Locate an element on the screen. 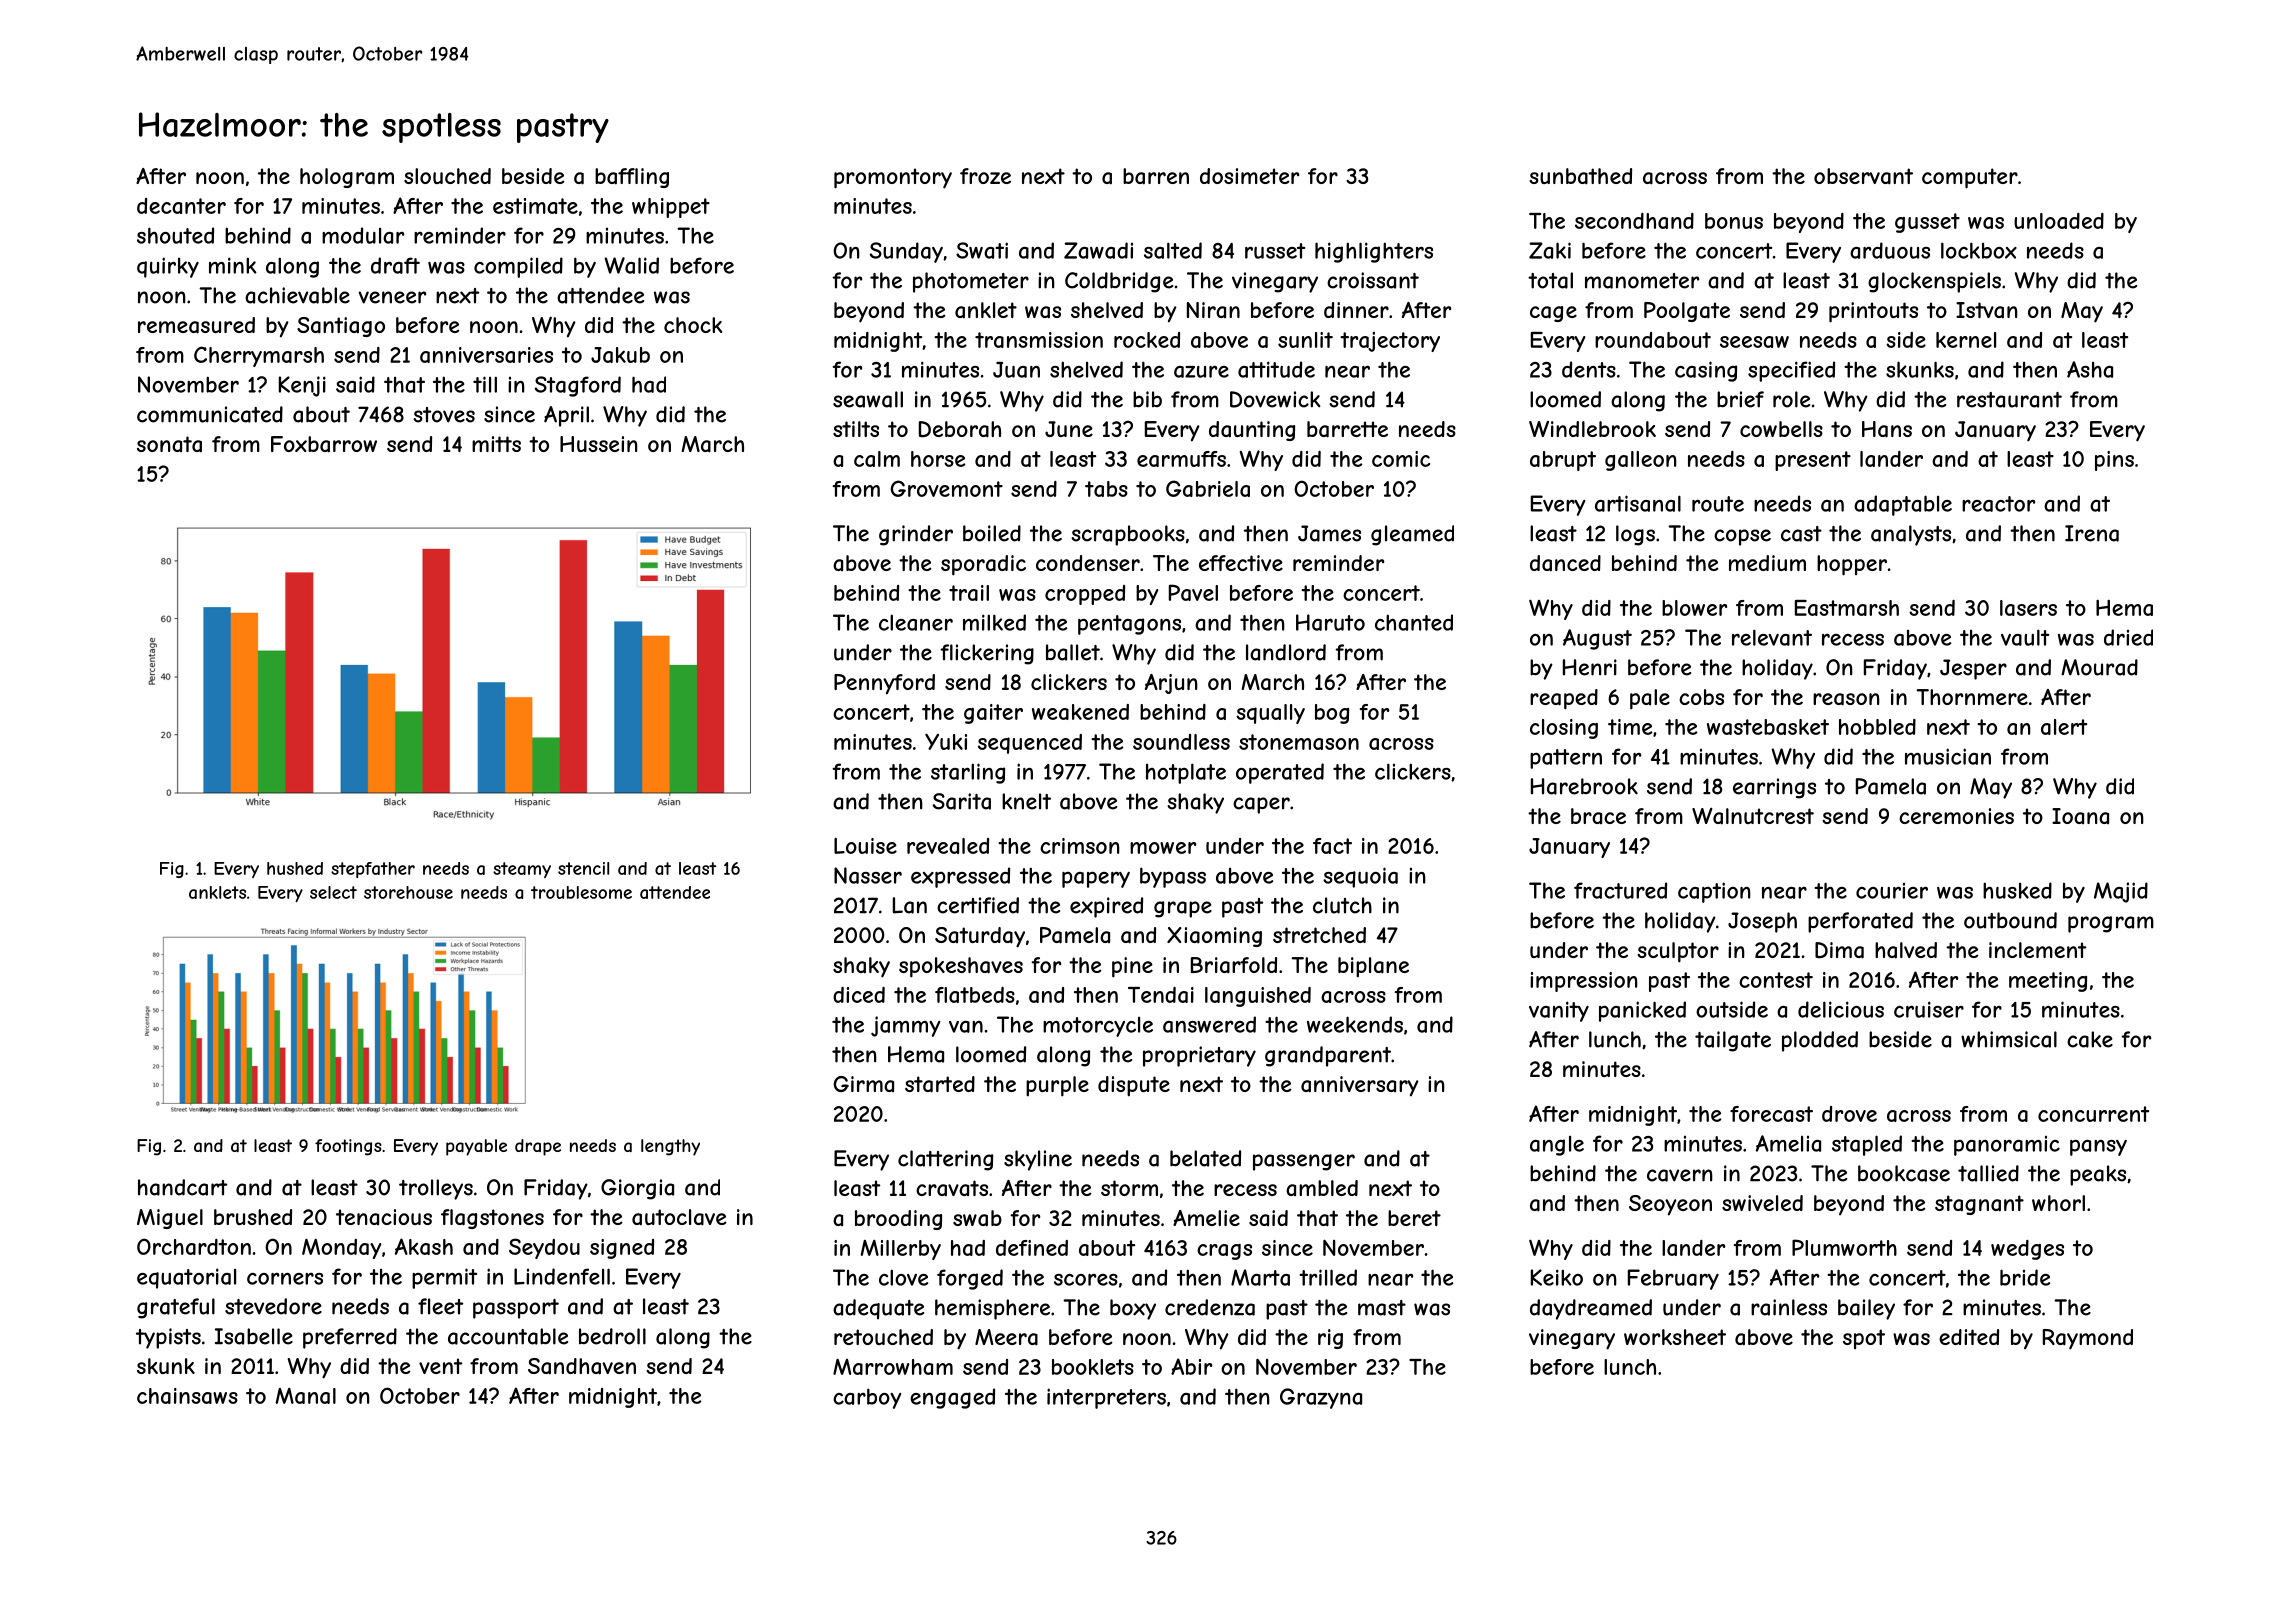 This screenshot has height=1620, width=2292. sunbathed is located at coordinates (1580, 176).
